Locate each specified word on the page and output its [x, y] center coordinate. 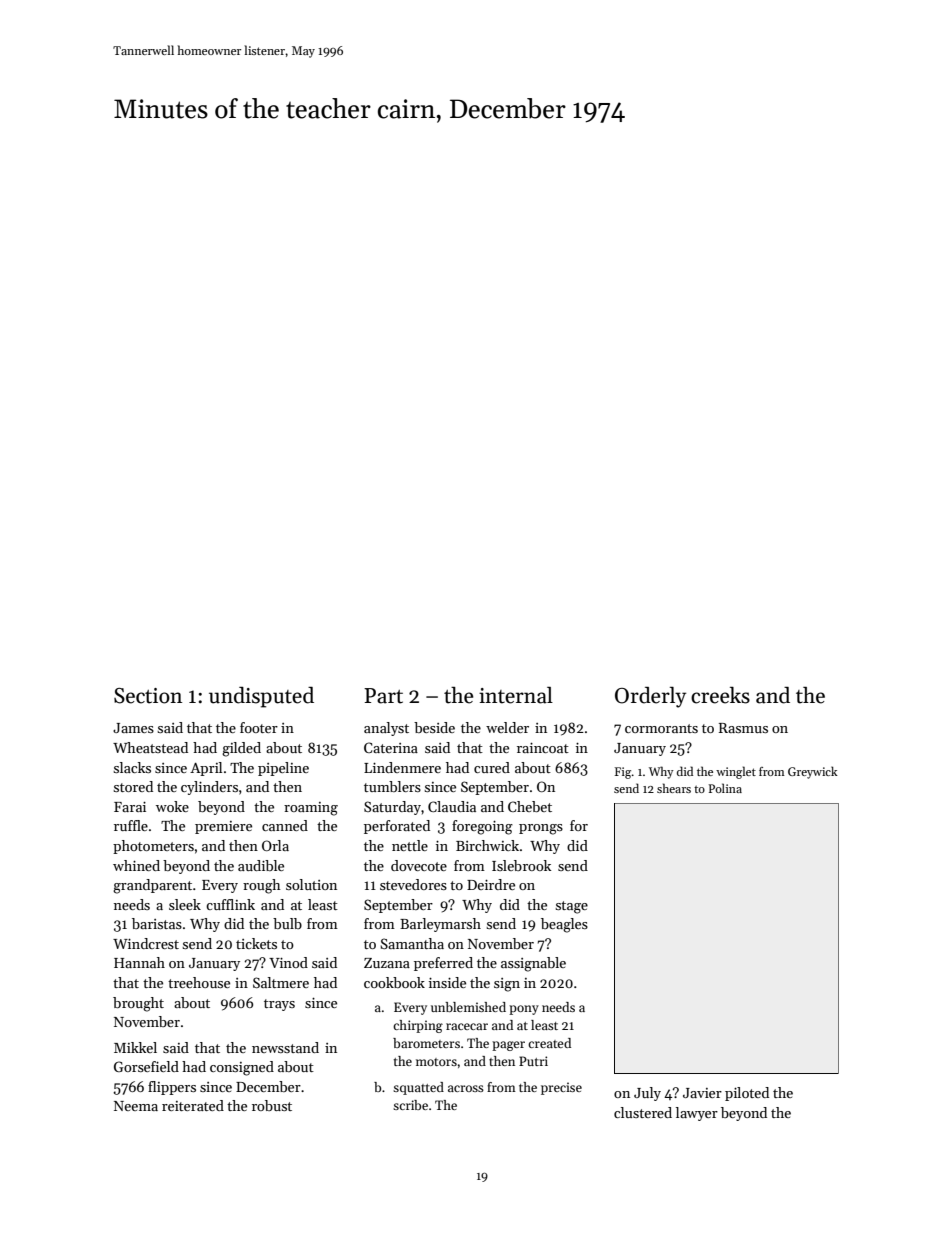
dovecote [419, 865]
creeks [720, 695]
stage [572, 907]
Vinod [288, 962]
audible [261, 865]
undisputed [261, 697]
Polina [725, 788]
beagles [564, 925]
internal [516, 695]
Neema [136, 1106]
